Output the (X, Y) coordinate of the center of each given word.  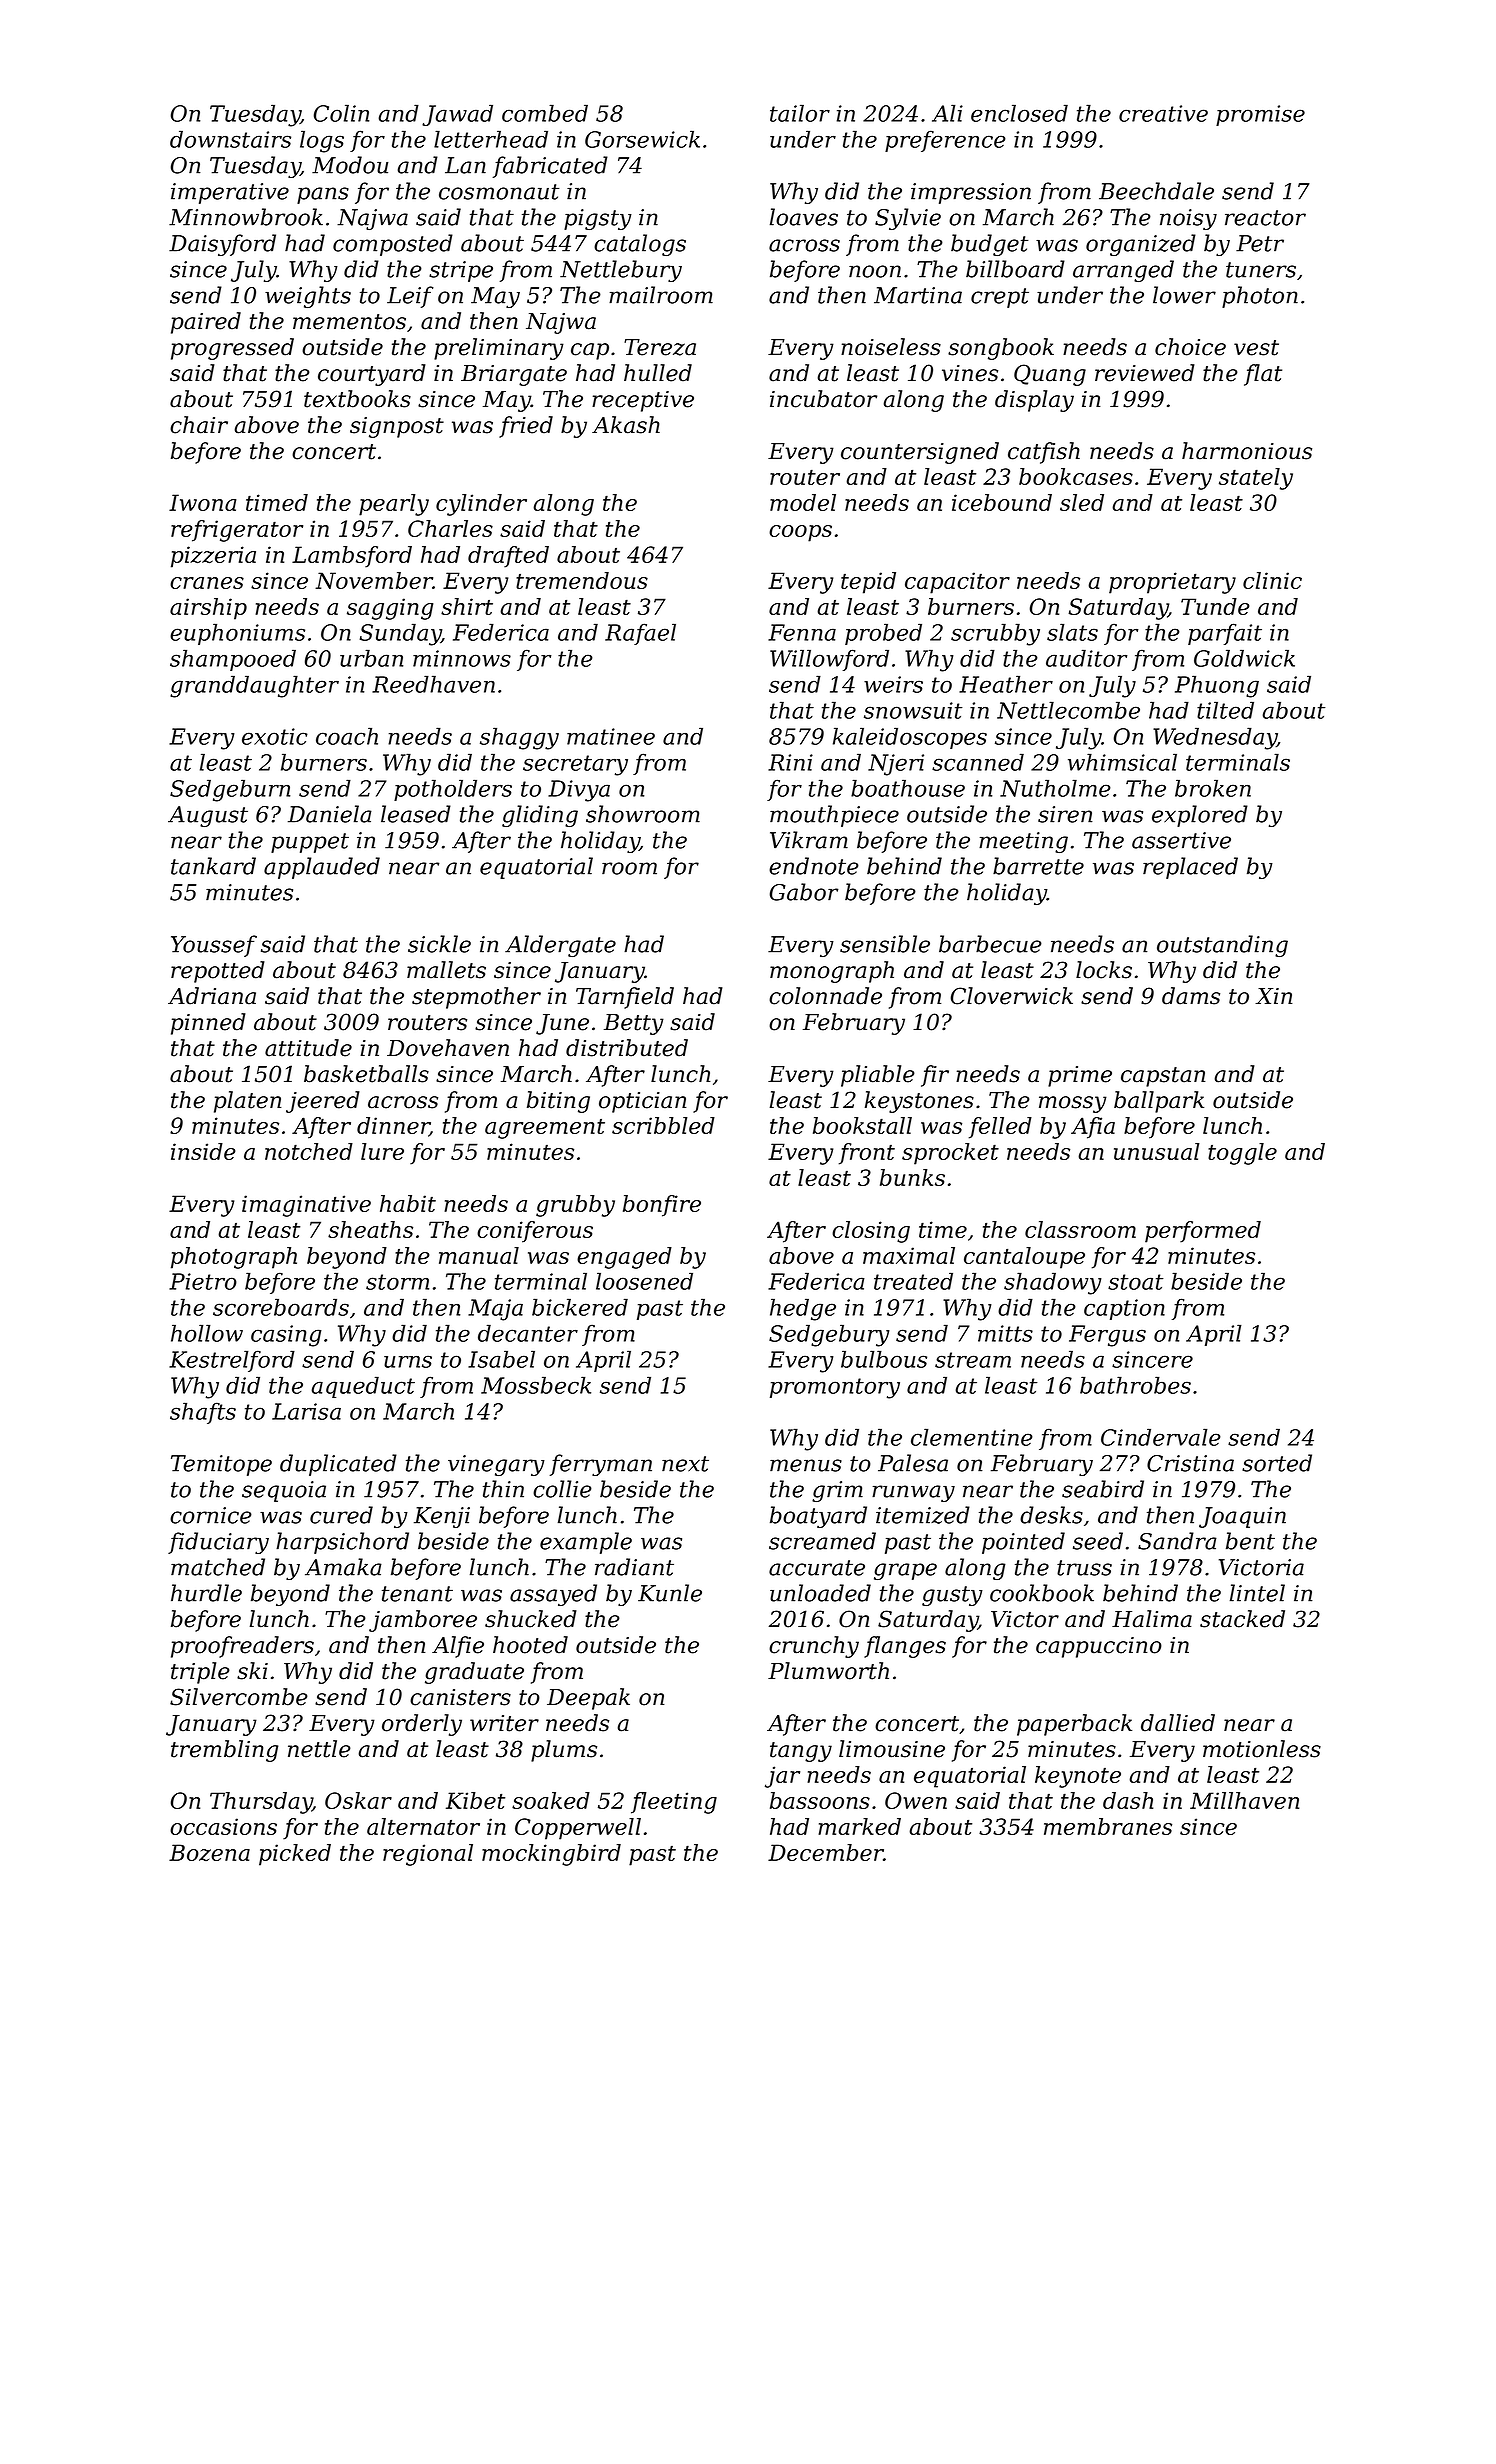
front (867, 1154)
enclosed (1019, 113)
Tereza (660, 347)
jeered (323, 1102)
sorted (1277, 1463)
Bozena (209, 1852)
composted (393, 245)
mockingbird (551, 1855)
